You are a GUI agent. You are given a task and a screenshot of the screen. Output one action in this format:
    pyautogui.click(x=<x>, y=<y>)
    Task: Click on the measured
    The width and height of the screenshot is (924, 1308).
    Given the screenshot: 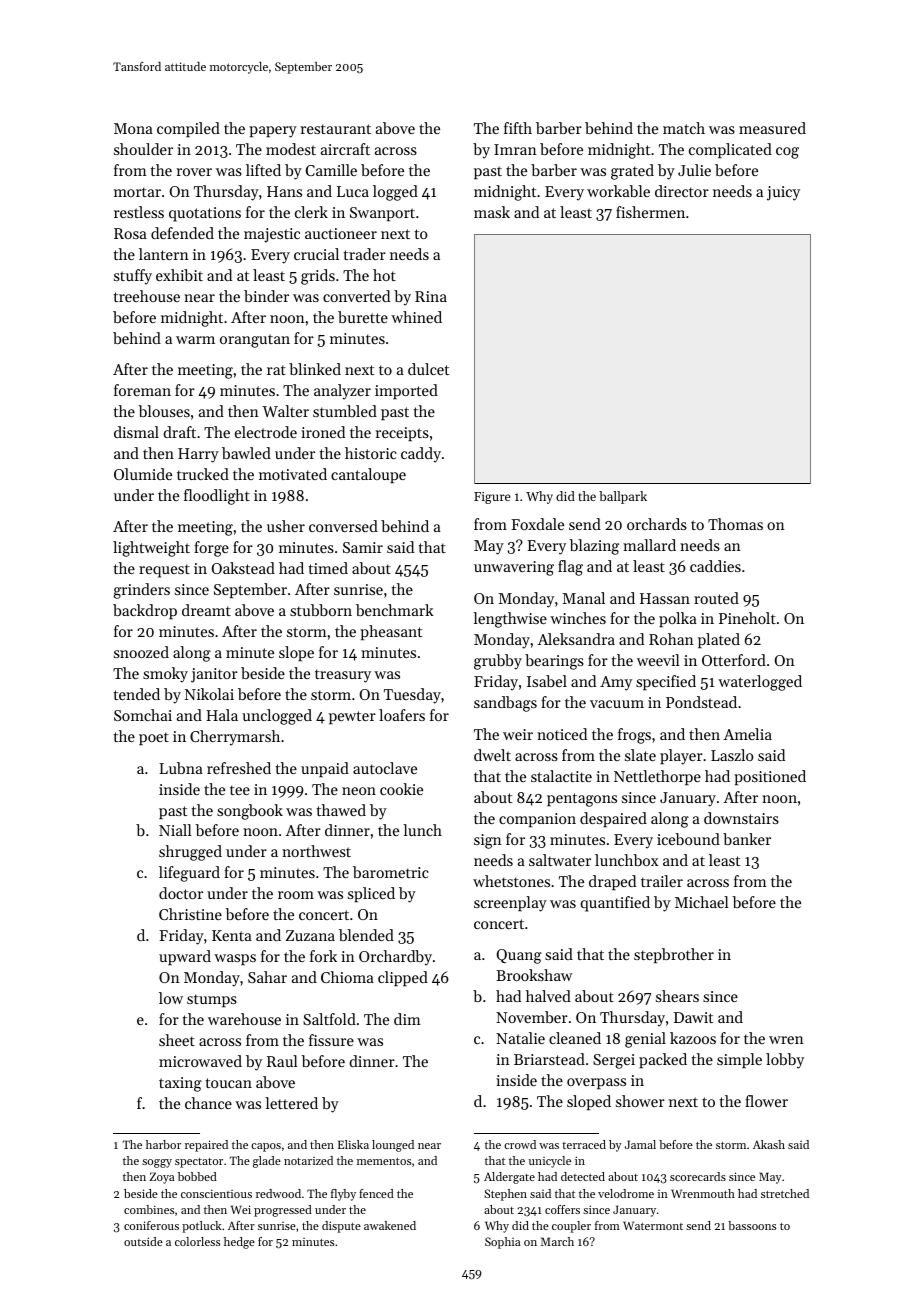 What is the action you would take?
    pyautogui.click(x=772, y=128)
